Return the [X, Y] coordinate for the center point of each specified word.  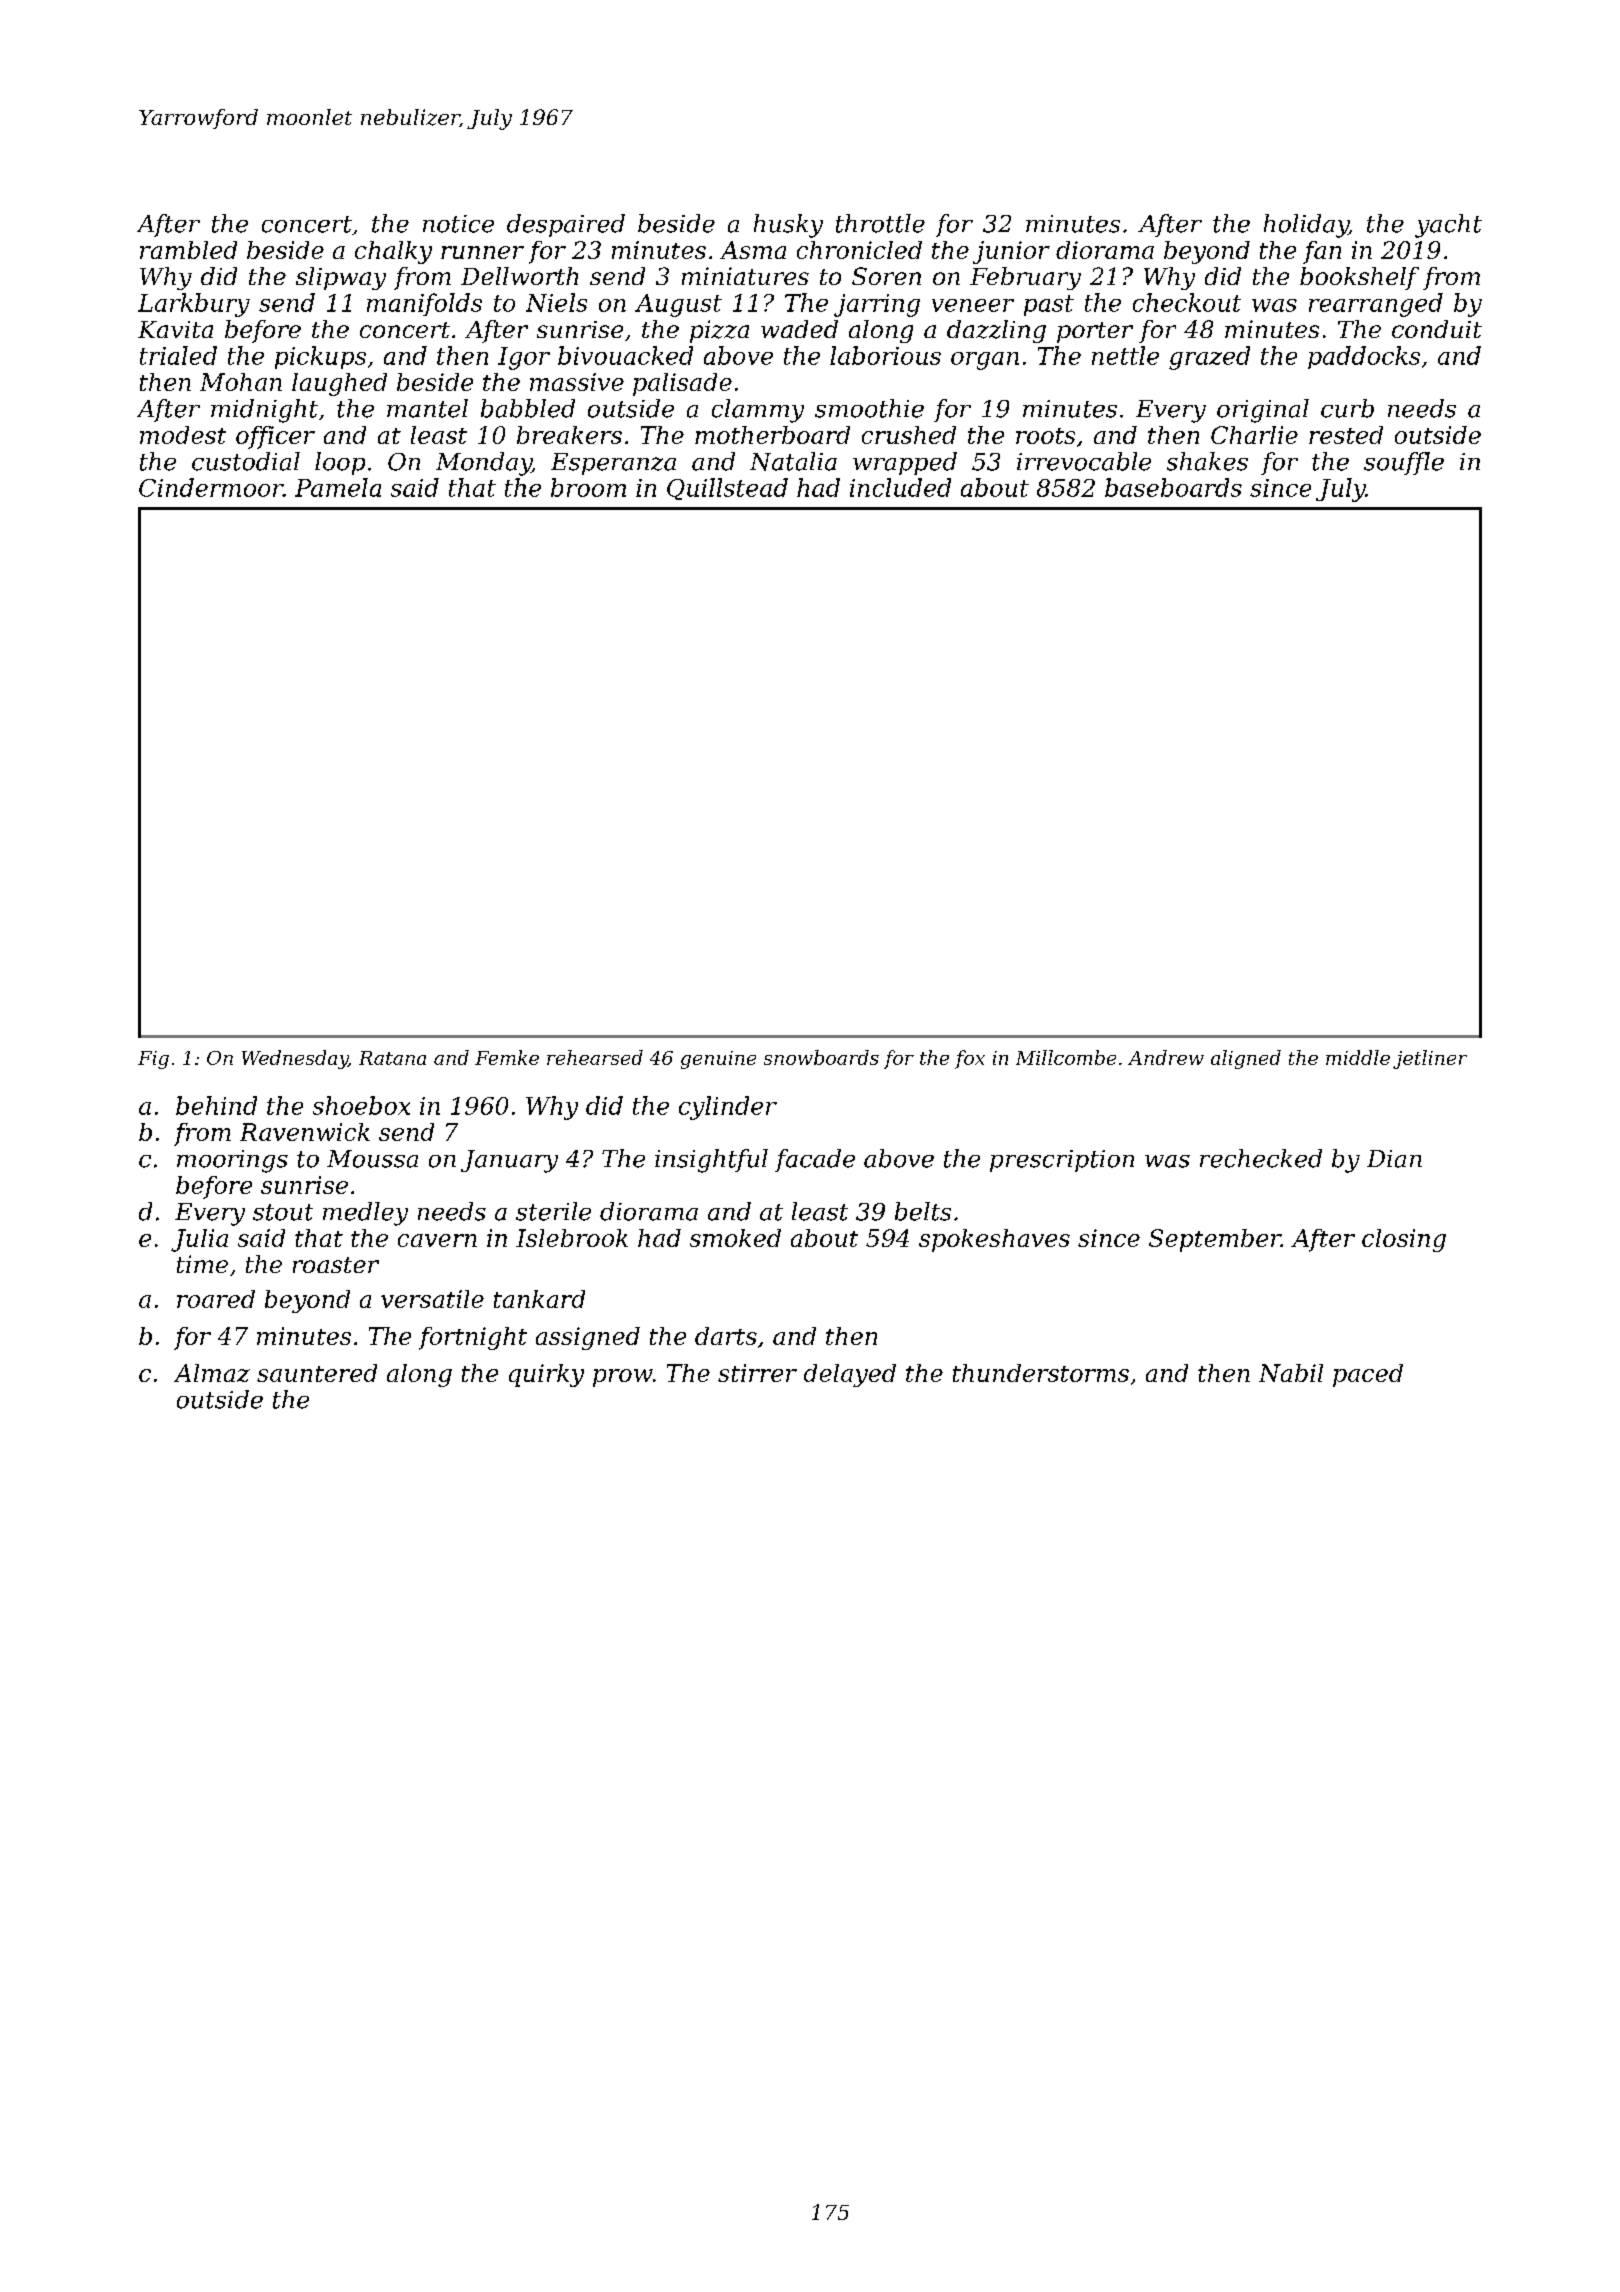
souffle [1404, 463]
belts [923, 1211]
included [900, 487]
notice [458, 224]
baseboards [1173, 487]
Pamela [338, 487]
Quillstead [727, 489]
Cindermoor [211, 487]
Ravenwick [305, 1132]
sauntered [317, 1373]
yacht [1448, 226]
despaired [566, 225]
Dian [1394, 1159]
